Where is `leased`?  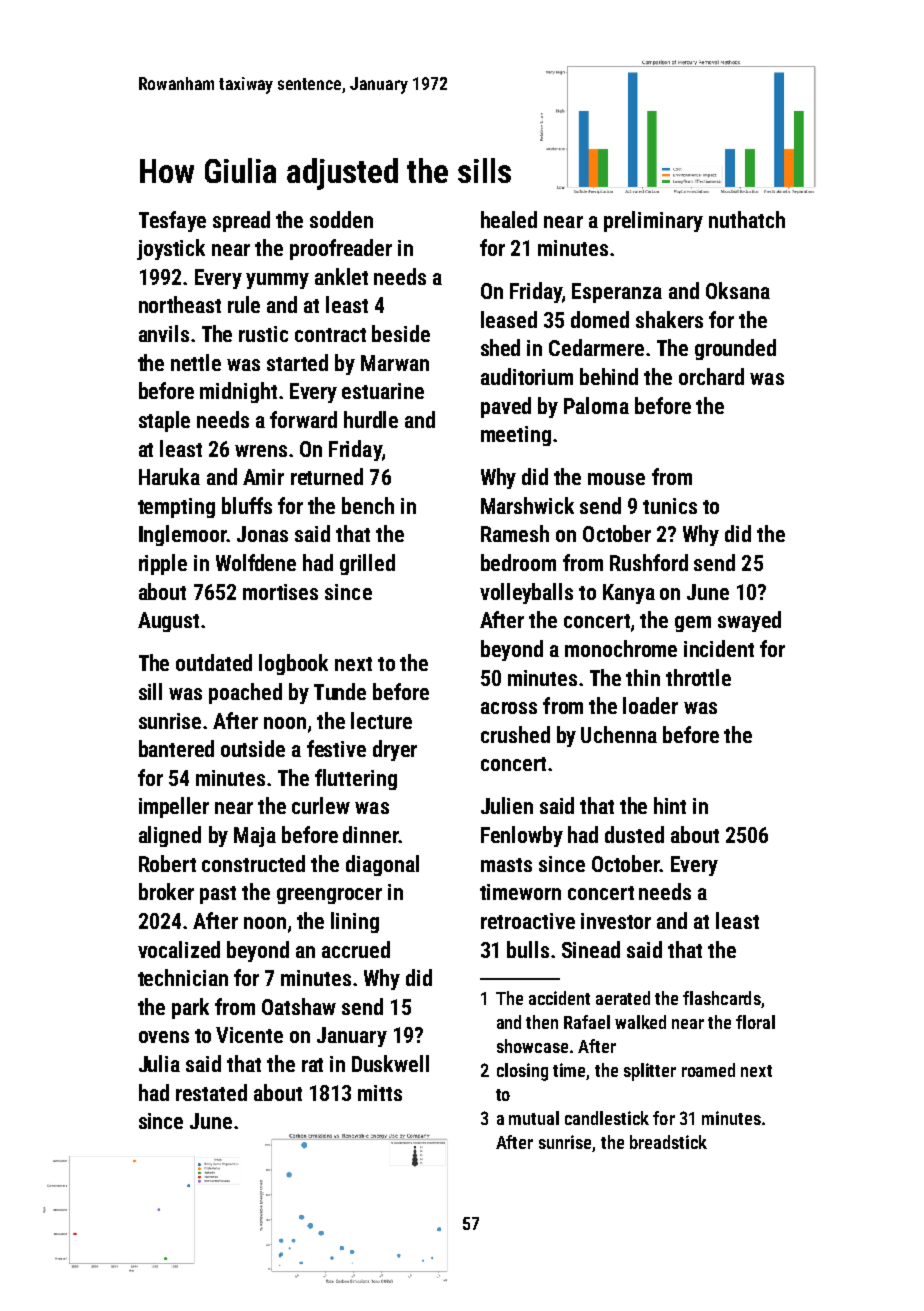
leased is located at coordinates (509, 319).
